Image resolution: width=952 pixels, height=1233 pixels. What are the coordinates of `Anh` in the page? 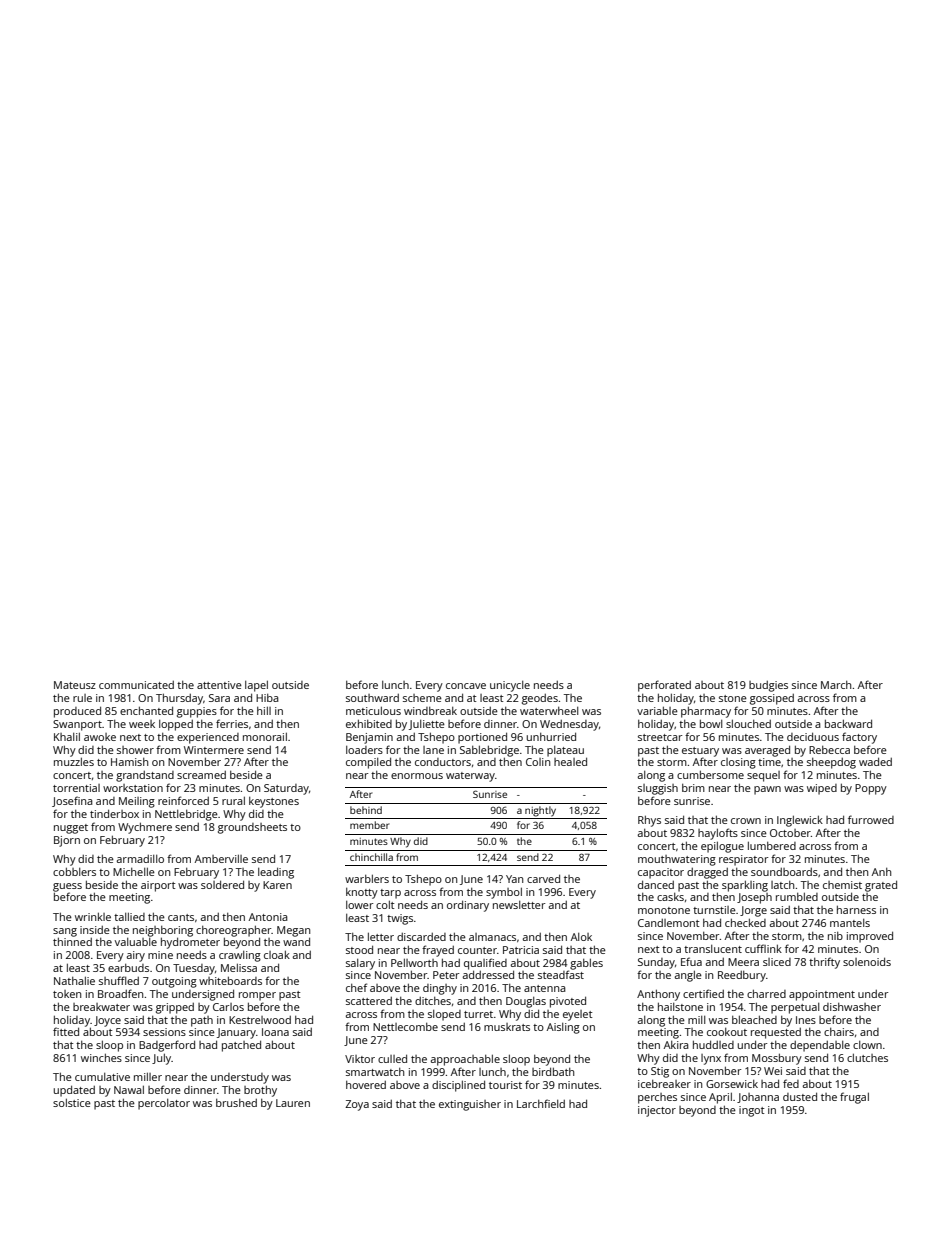 It's located at (881, 872).
